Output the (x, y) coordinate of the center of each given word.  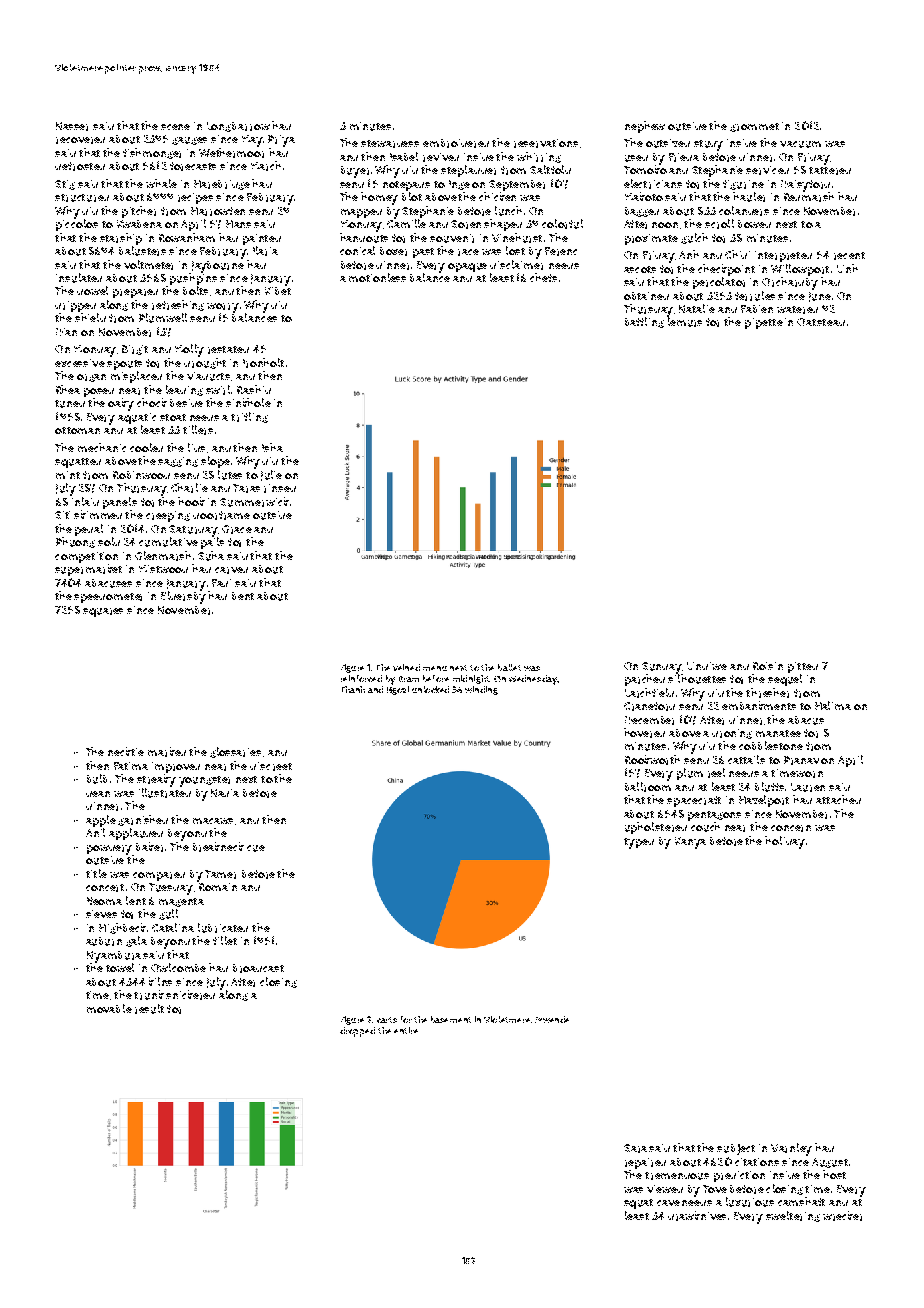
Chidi (737, 254)
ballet (509, 667)
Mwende (552, 1019)
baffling (644, 322)
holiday (785, 842)
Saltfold (550, 169)
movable (109, 1008)
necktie (126, 751)
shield (90, 317)
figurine (743, 185)
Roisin (768, 666)
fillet (225, 940)
